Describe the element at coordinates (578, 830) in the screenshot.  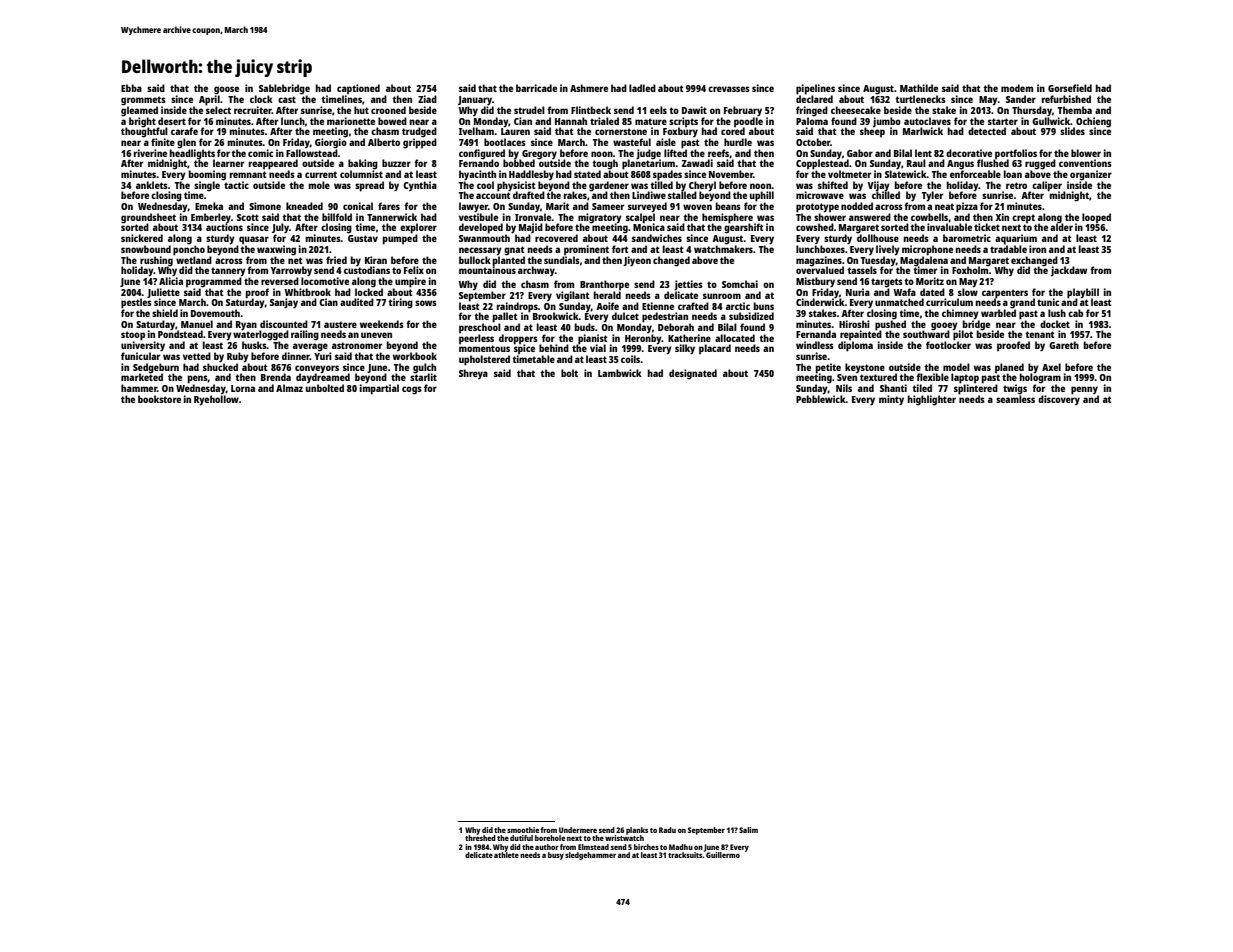
I see `Undermere` at that location.
